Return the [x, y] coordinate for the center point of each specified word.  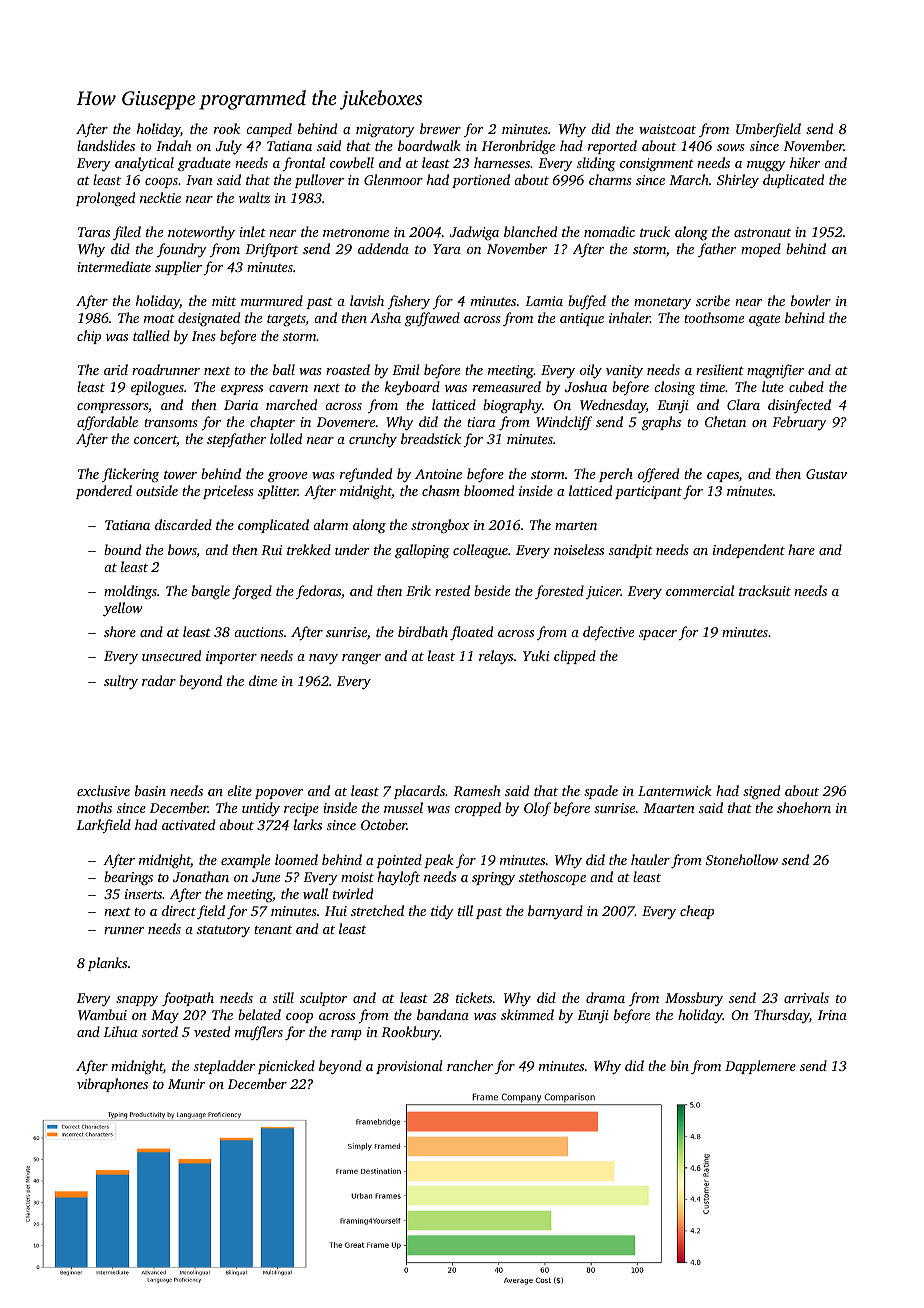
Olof [537, 809]
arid [116, 369]
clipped [575, 657]
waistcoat [667, 129]
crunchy [373, 440]
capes [723, 477]
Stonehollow [742, 859]
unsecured [171, 655]
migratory [385, 130]
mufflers [259, 1033]
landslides [106, 145]
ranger [361, 659]
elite [239, 790]
